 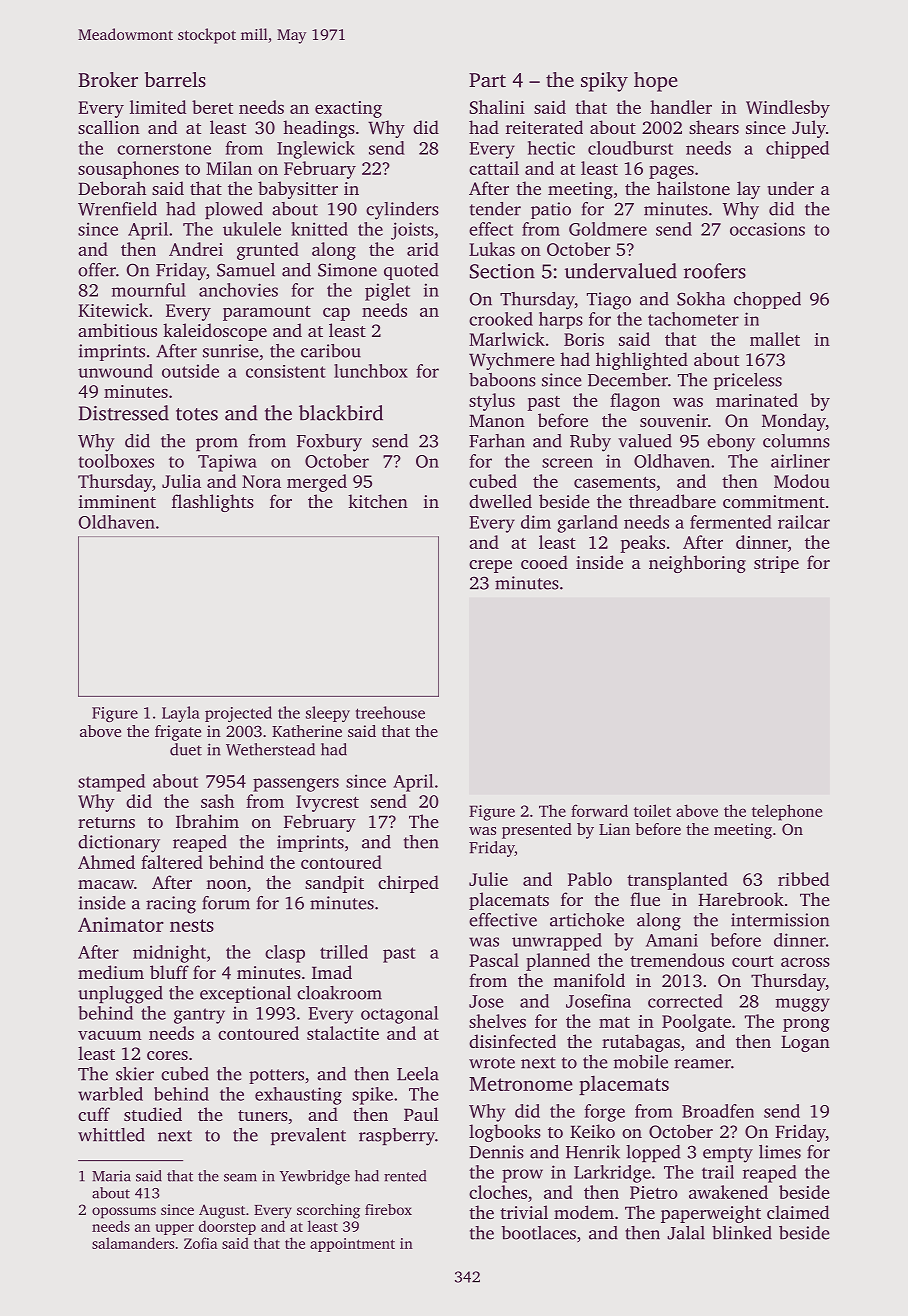 What do you see at coordinates (327, 803) in the document?
I see `Ivycrest` at bounding box center [327, 803].
